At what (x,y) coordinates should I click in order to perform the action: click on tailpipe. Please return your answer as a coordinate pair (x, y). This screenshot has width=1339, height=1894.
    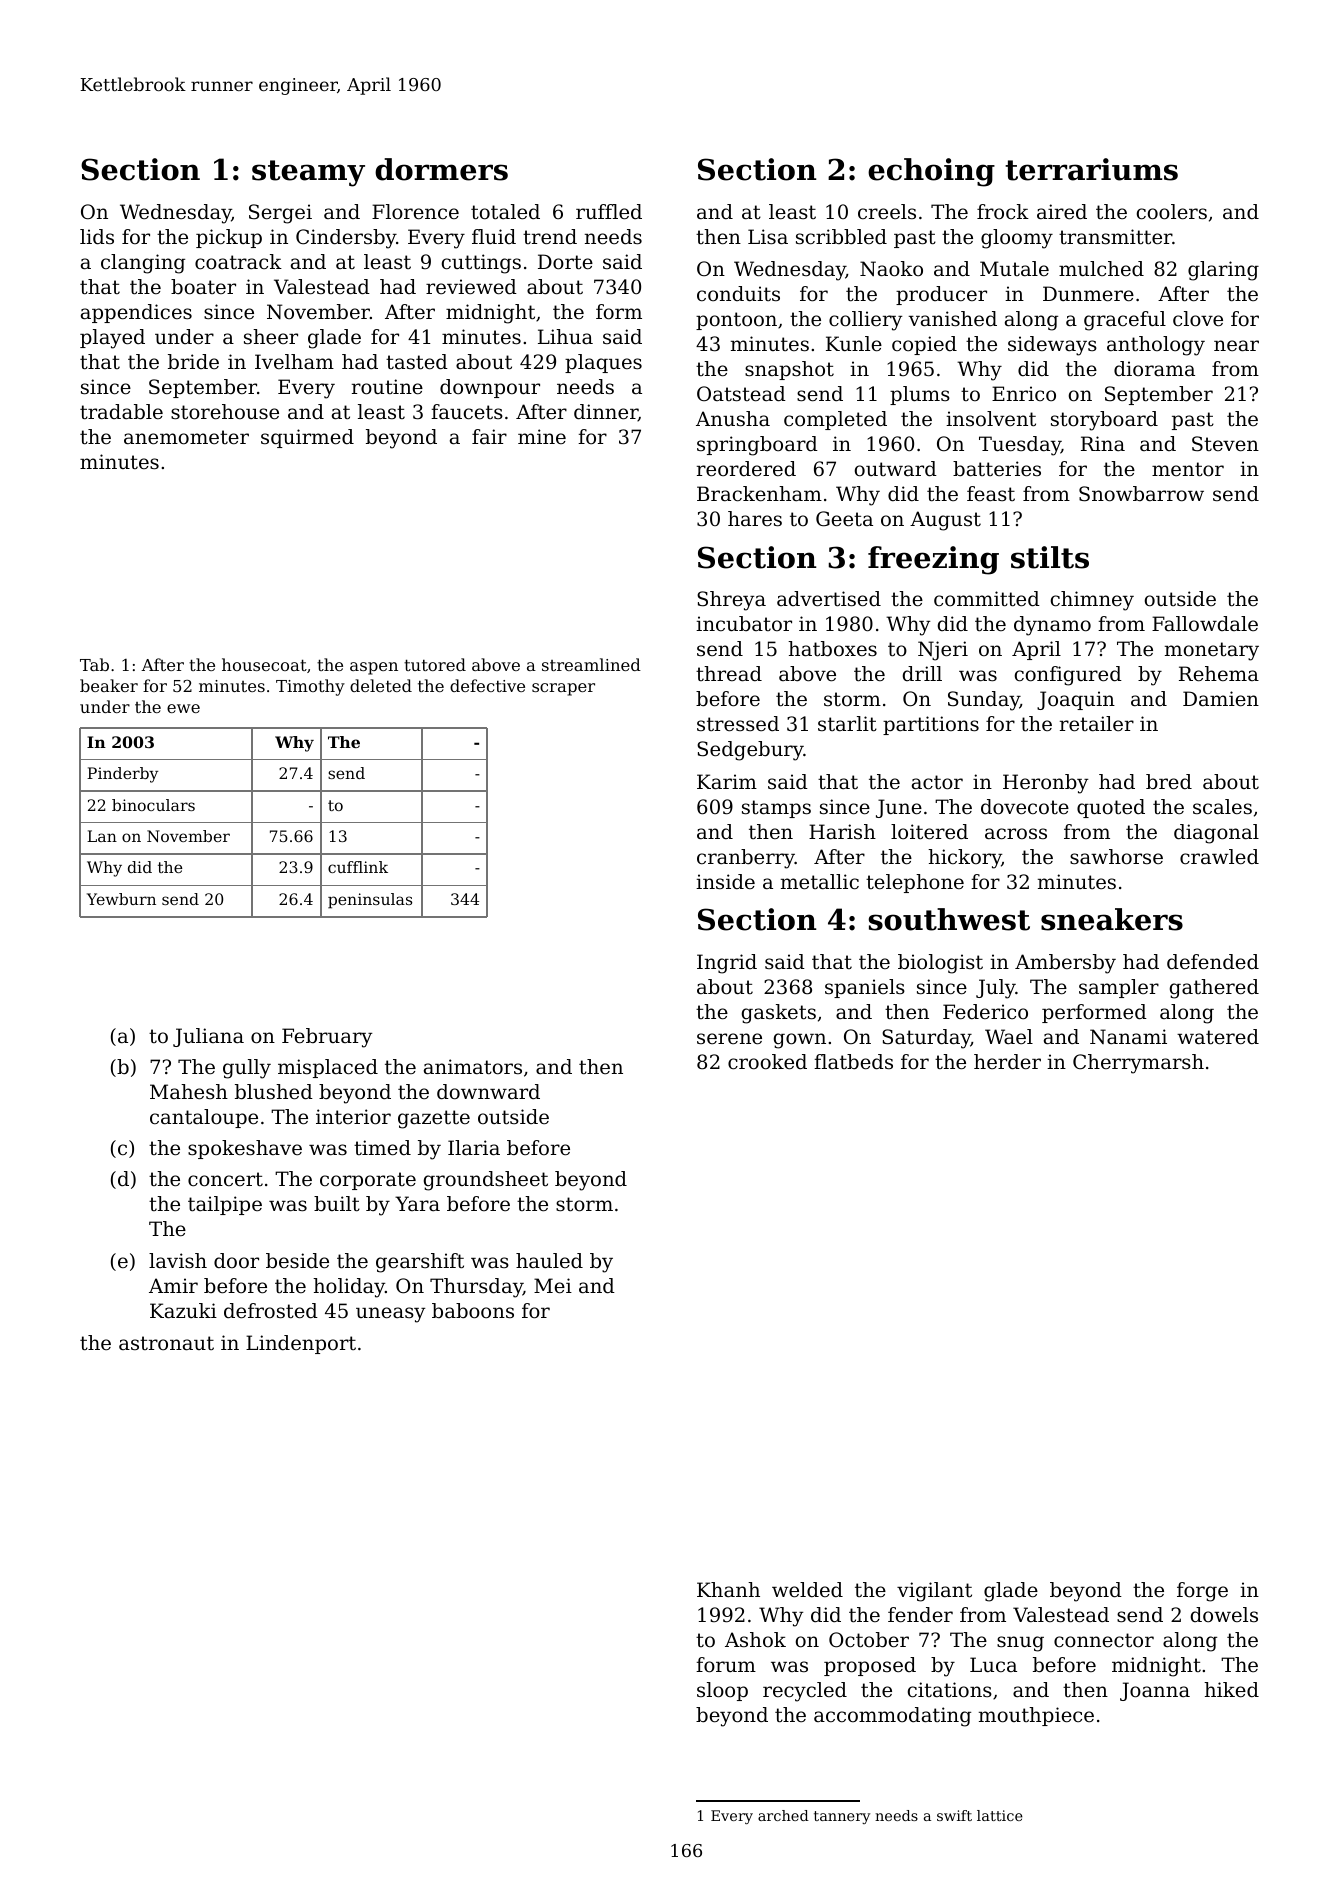
    Looking at the image, I should click on (225, 1205).
